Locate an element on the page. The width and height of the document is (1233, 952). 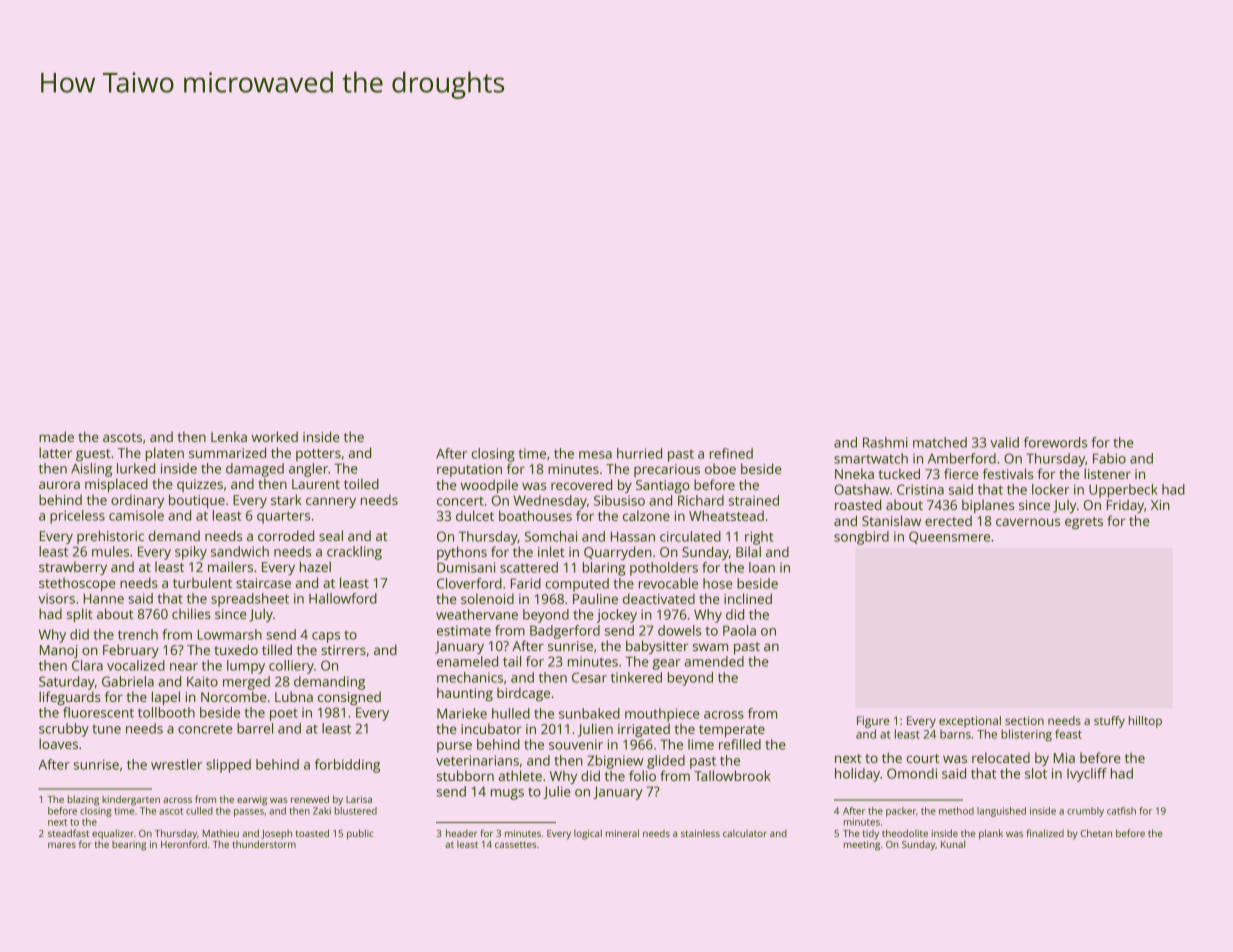
Kunal is located at coordinates (953, 844).
